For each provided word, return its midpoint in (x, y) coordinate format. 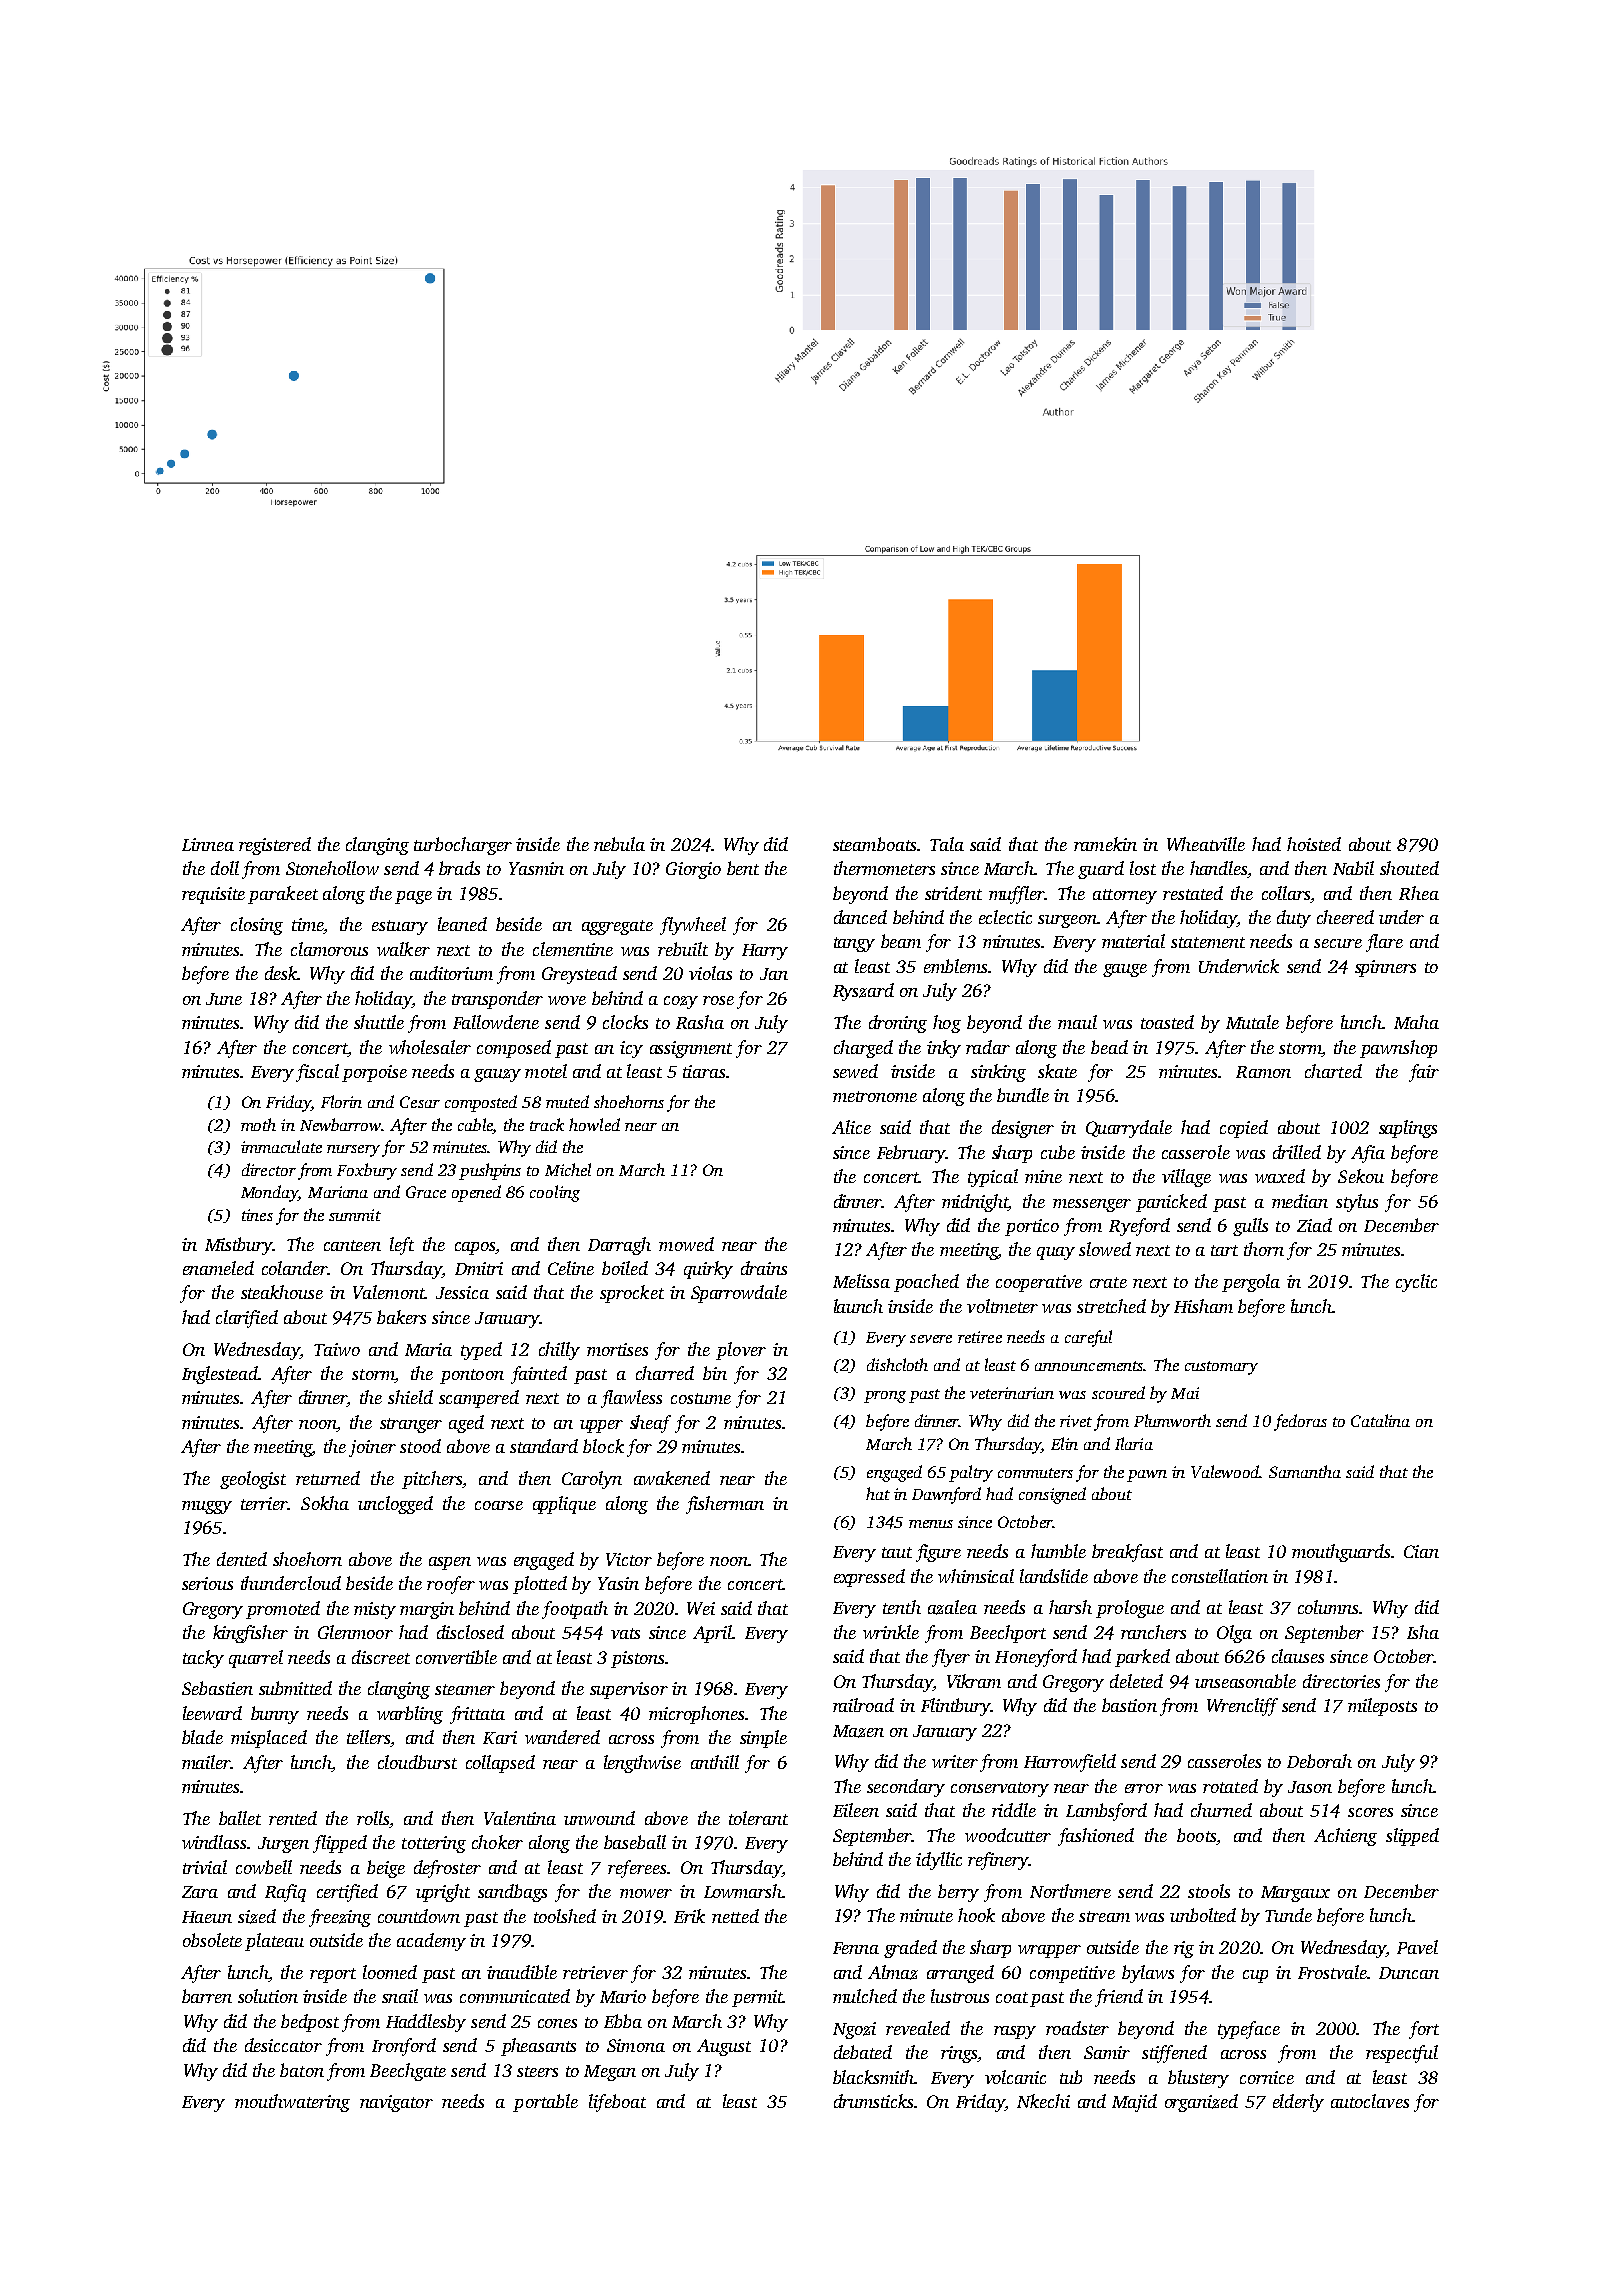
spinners (1385, 968)
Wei (701, 1608)
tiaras (704, 1071)
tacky (203, 1659)
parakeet (283, 895)
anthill (715, 1762)
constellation (1220, 1576)
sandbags (512, 1893)
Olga (1234, 1634)
